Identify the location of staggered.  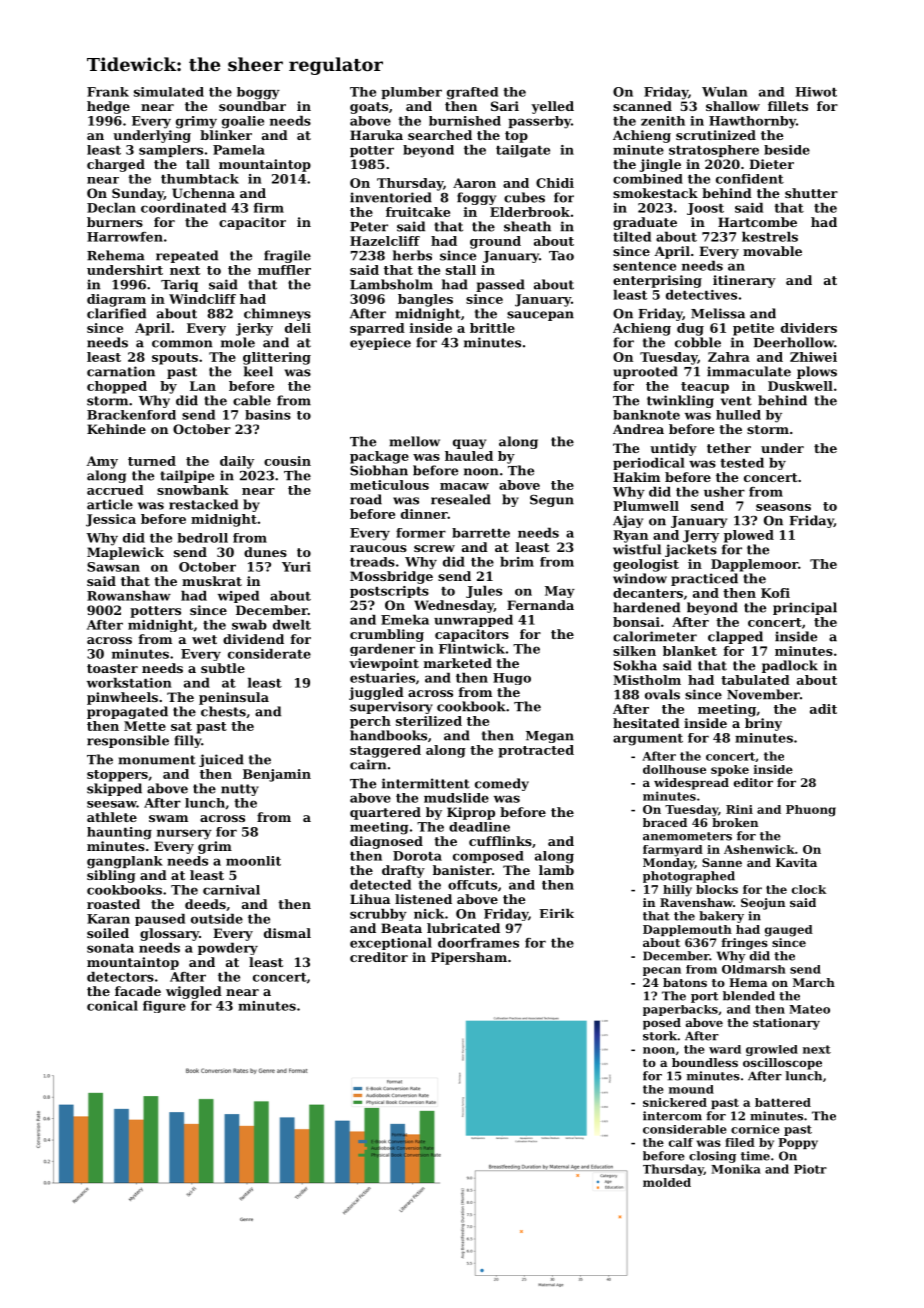
(385, 751).
